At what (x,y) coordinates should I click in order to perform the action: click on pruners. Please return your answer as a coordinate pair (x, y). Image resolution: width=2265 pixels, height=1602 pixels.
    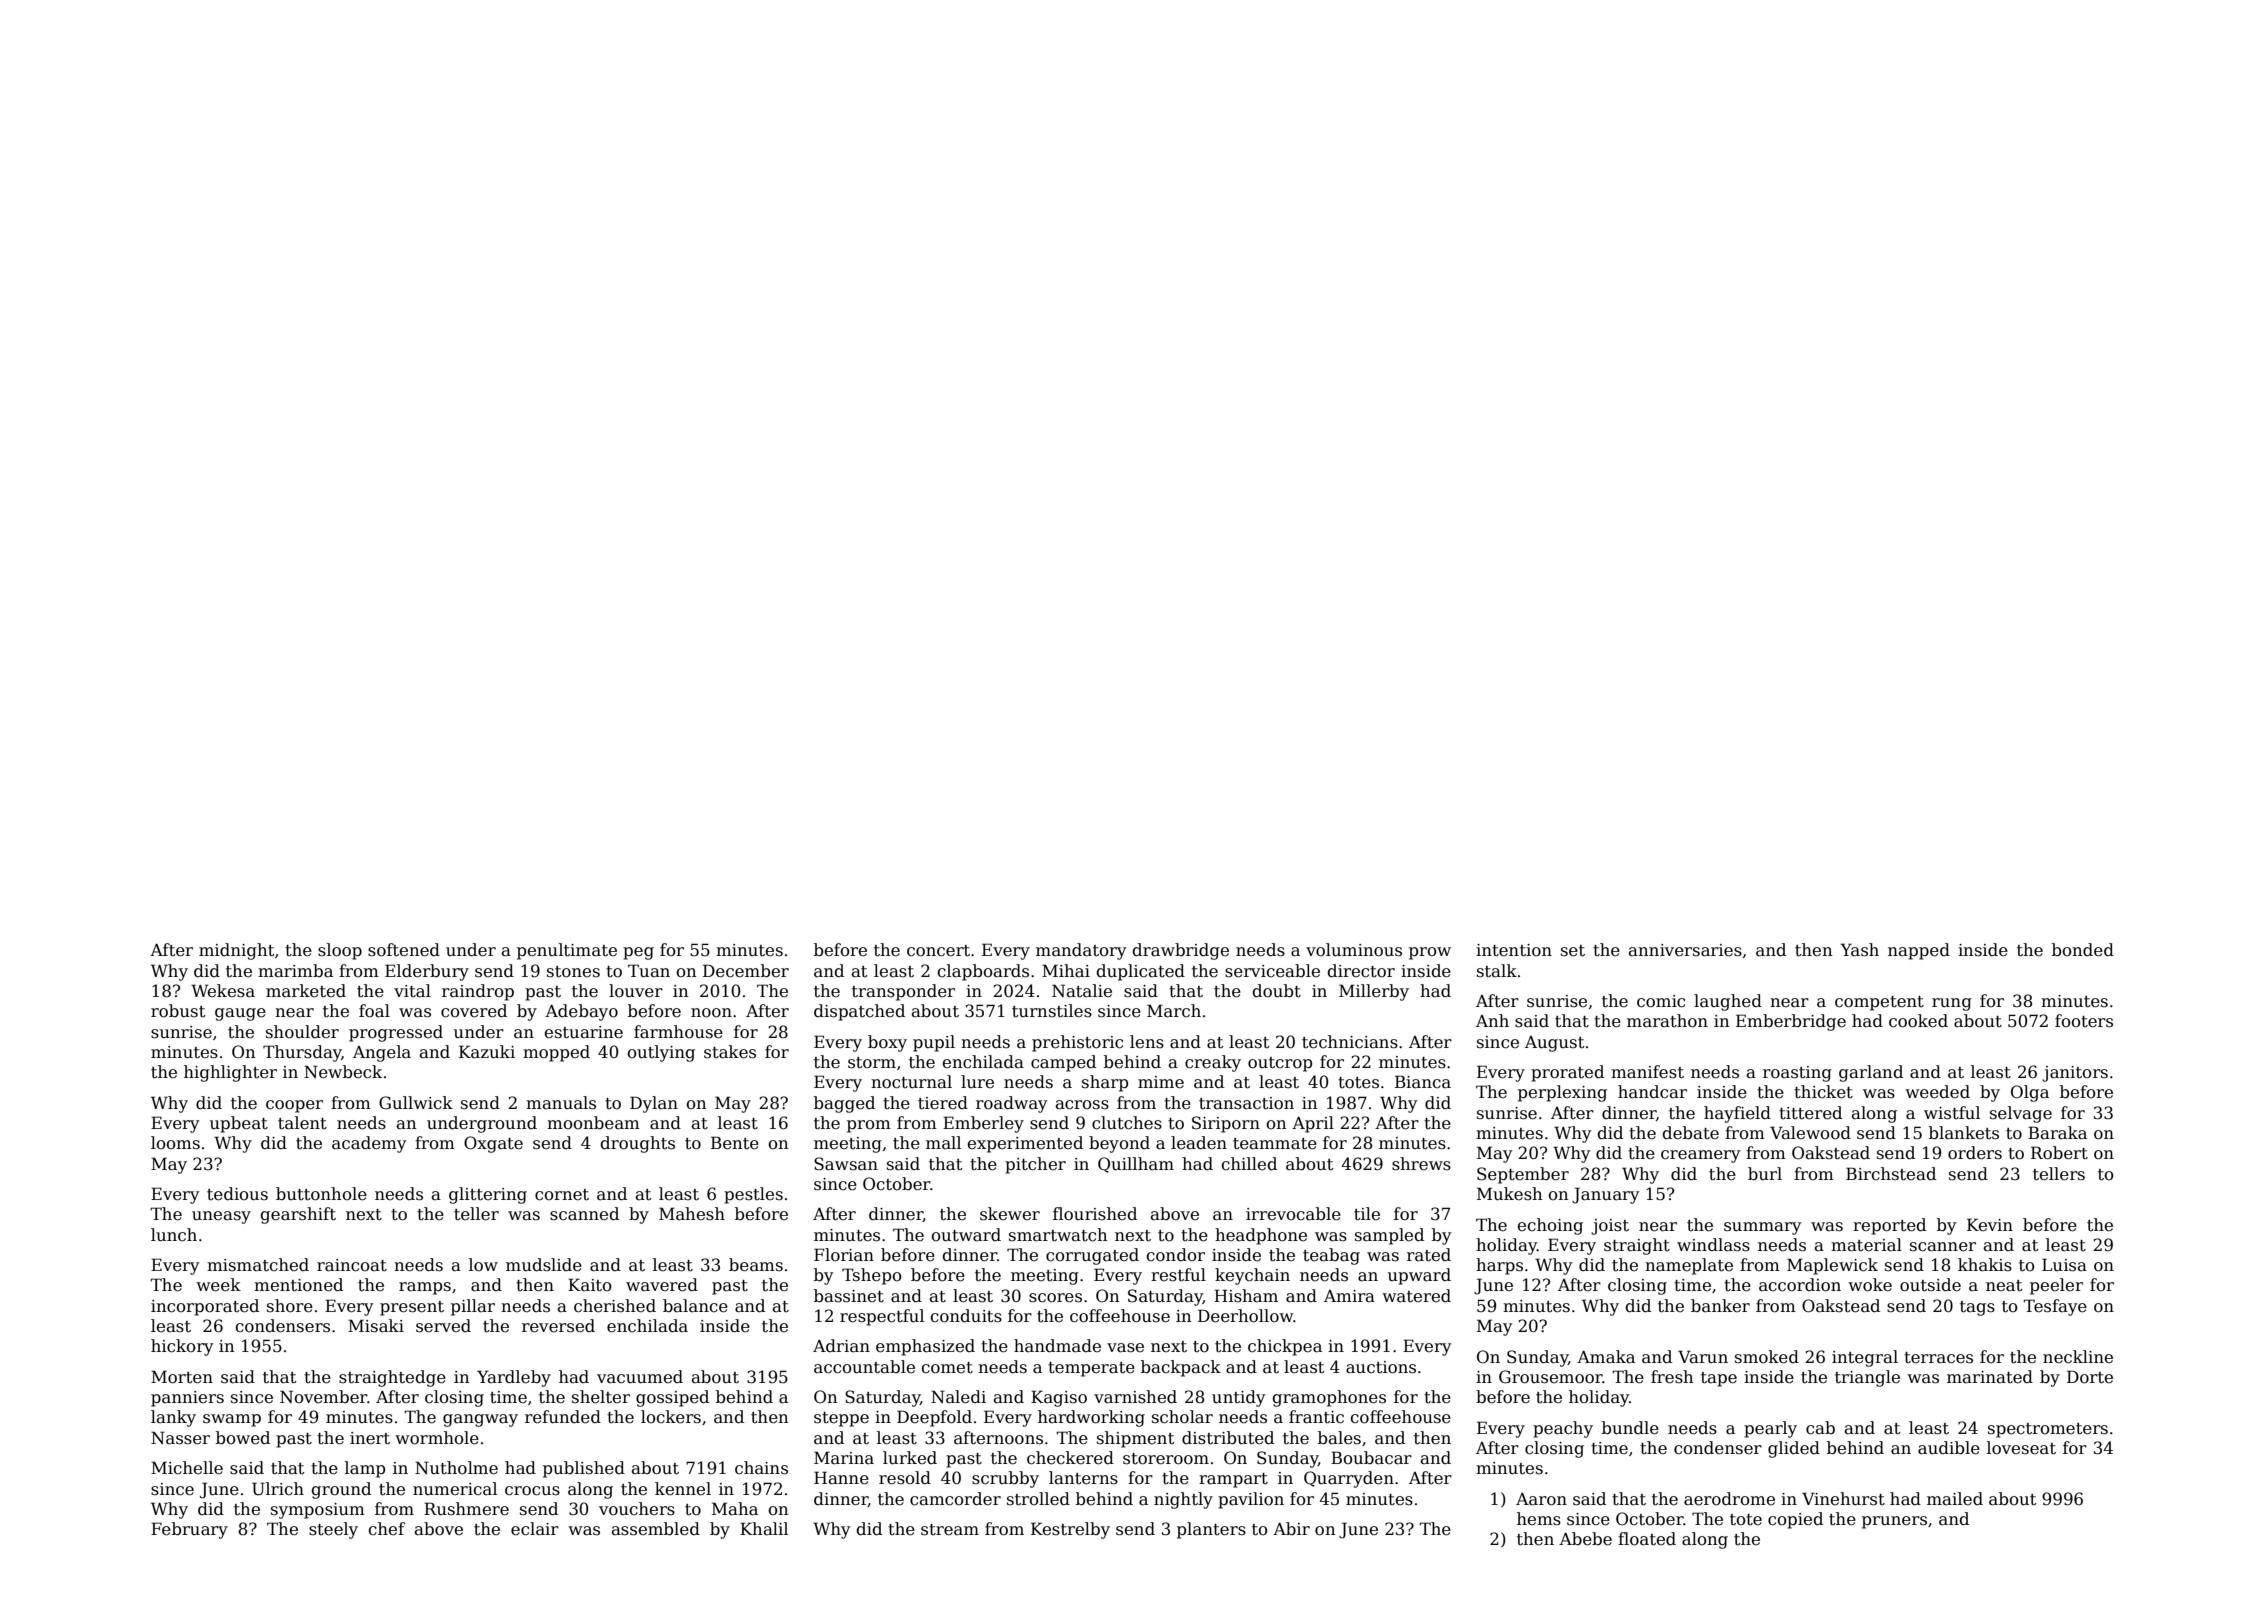
    Looking at the image, I should click on (1894, 1522).
